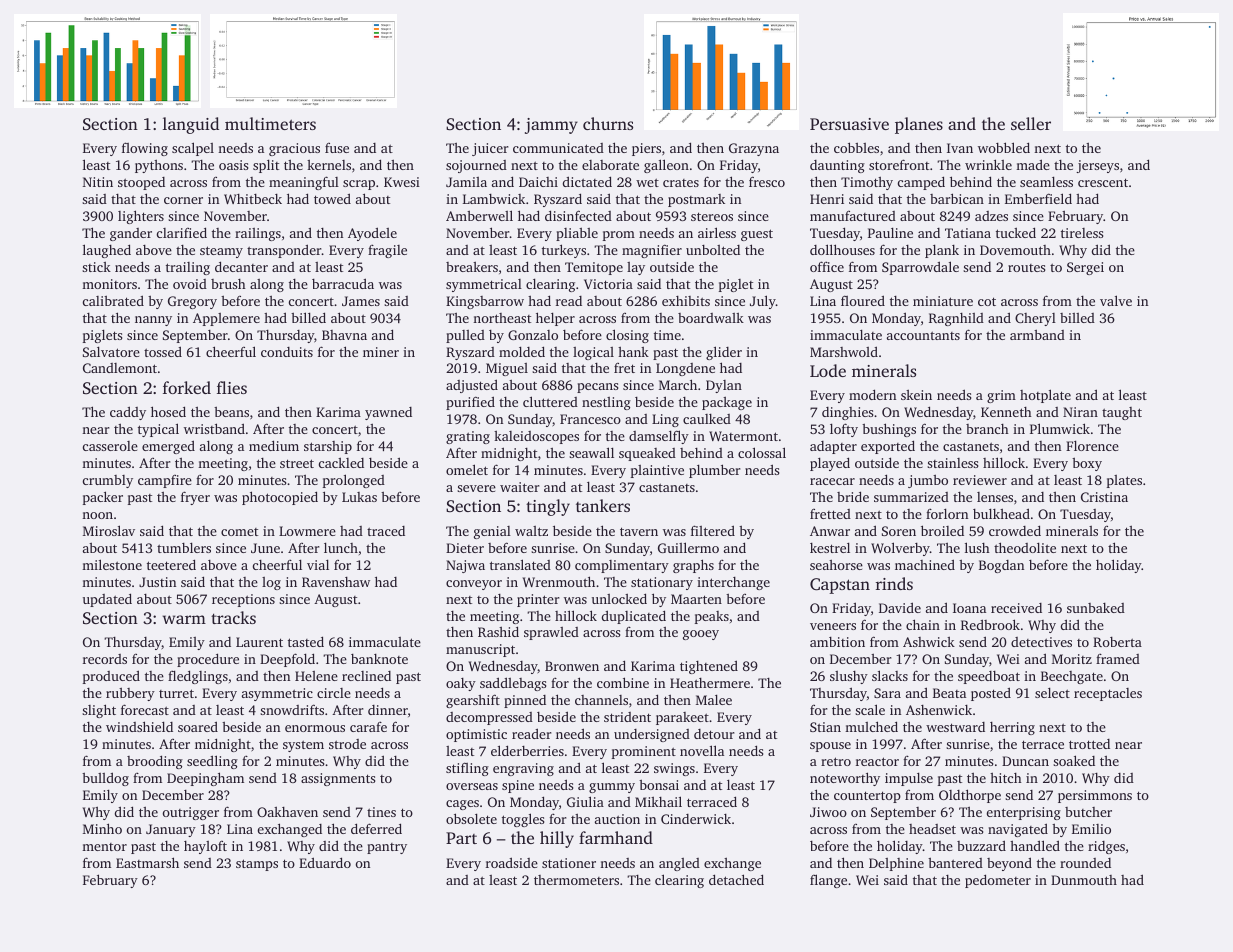 The width and height of the image is (1233, 952). Describe the element at coordinates (243, 600) in the image. I see `receptions` at that location.
